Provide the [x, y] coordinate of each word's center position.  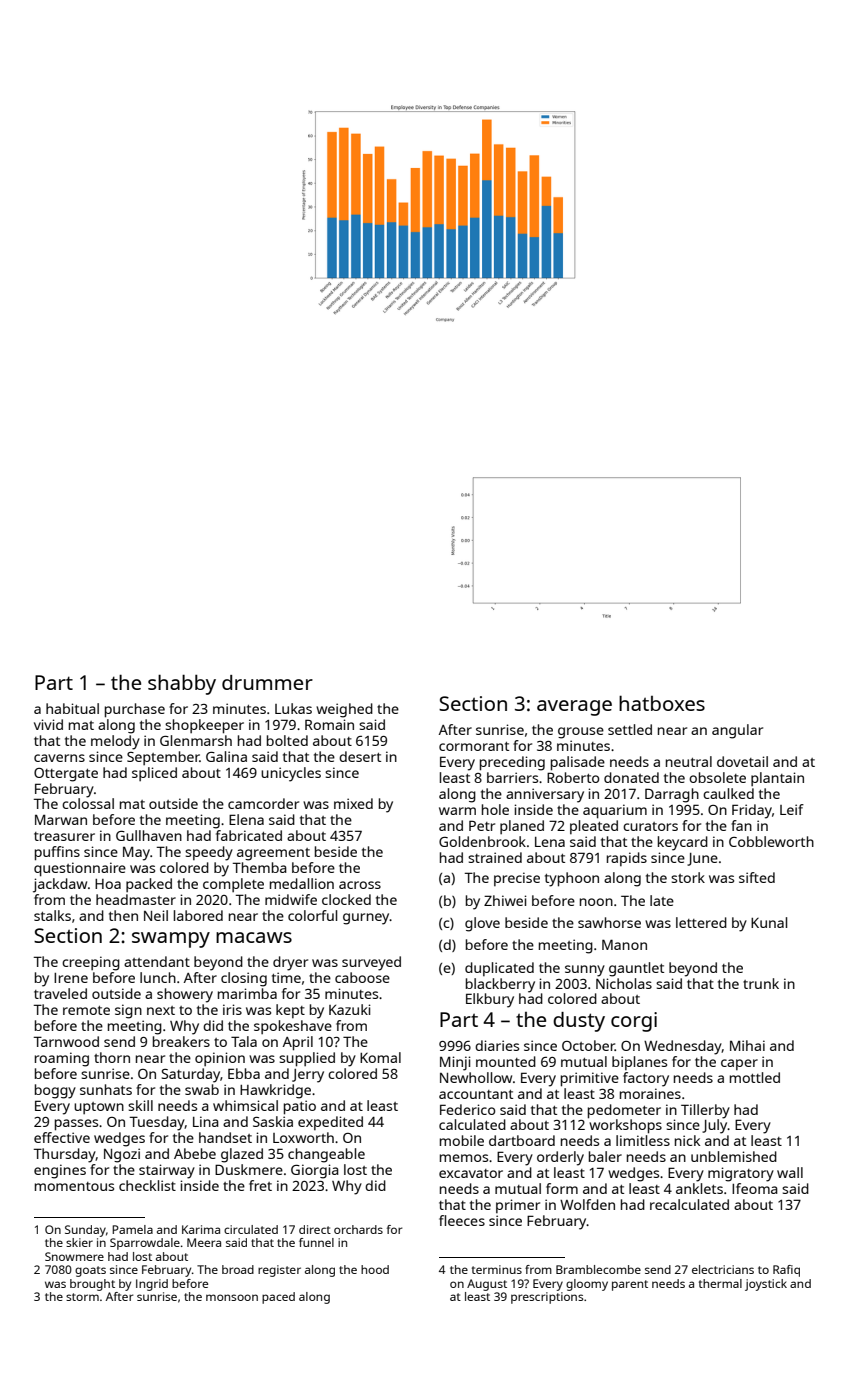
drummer [267, 682]
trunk [761, 983]
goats [90, 1271]
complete [233, 885]
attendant [157, 961]
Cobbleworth [771, 841]
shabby [182, 684]
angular [737, 731]
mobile [462, 1140]
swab [202, 1089]
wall [790, 1172]
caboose [362, 977]
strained [495, 857]
